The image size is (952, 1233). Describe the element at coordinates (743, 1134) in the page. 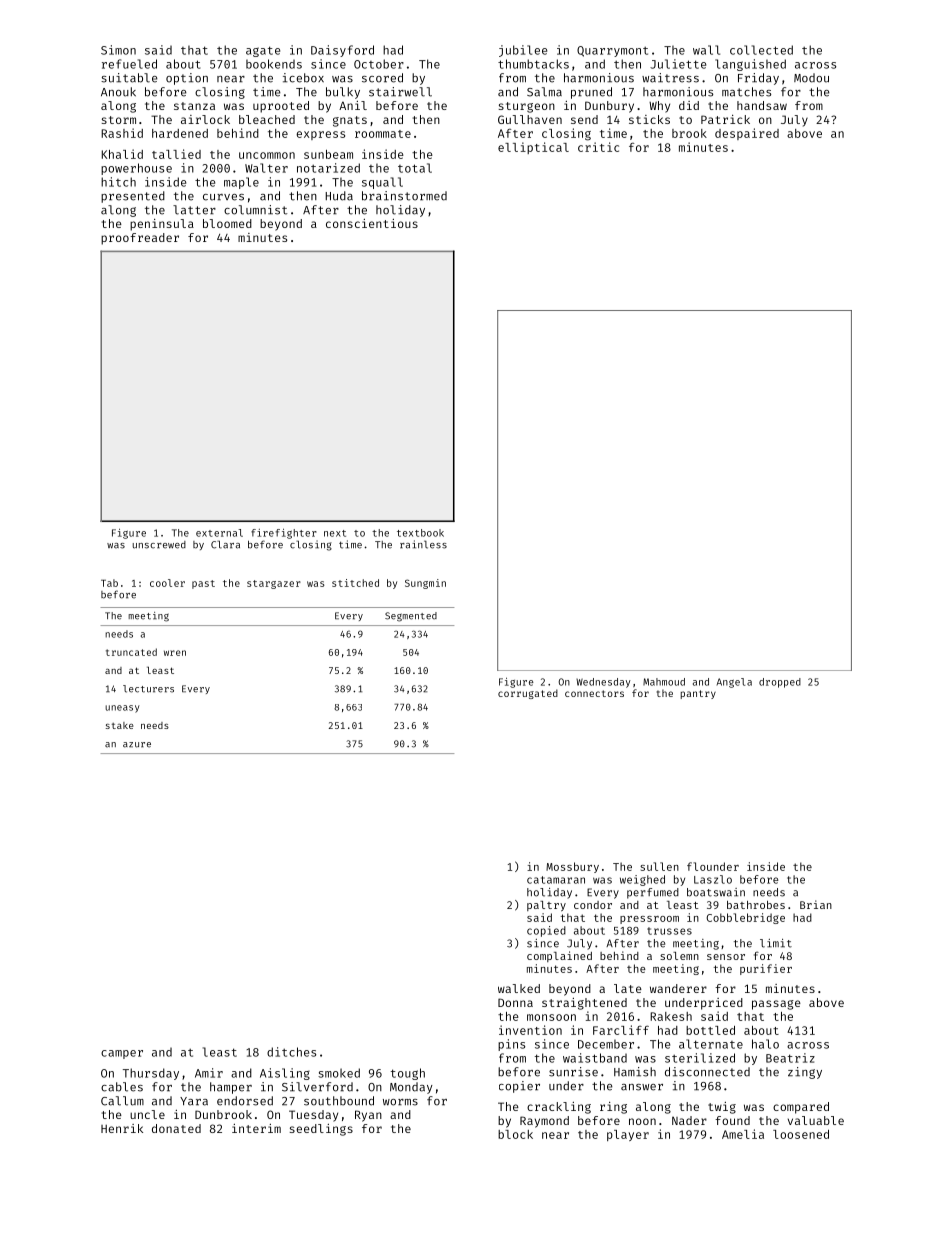

I see `Amelia` at that location.
